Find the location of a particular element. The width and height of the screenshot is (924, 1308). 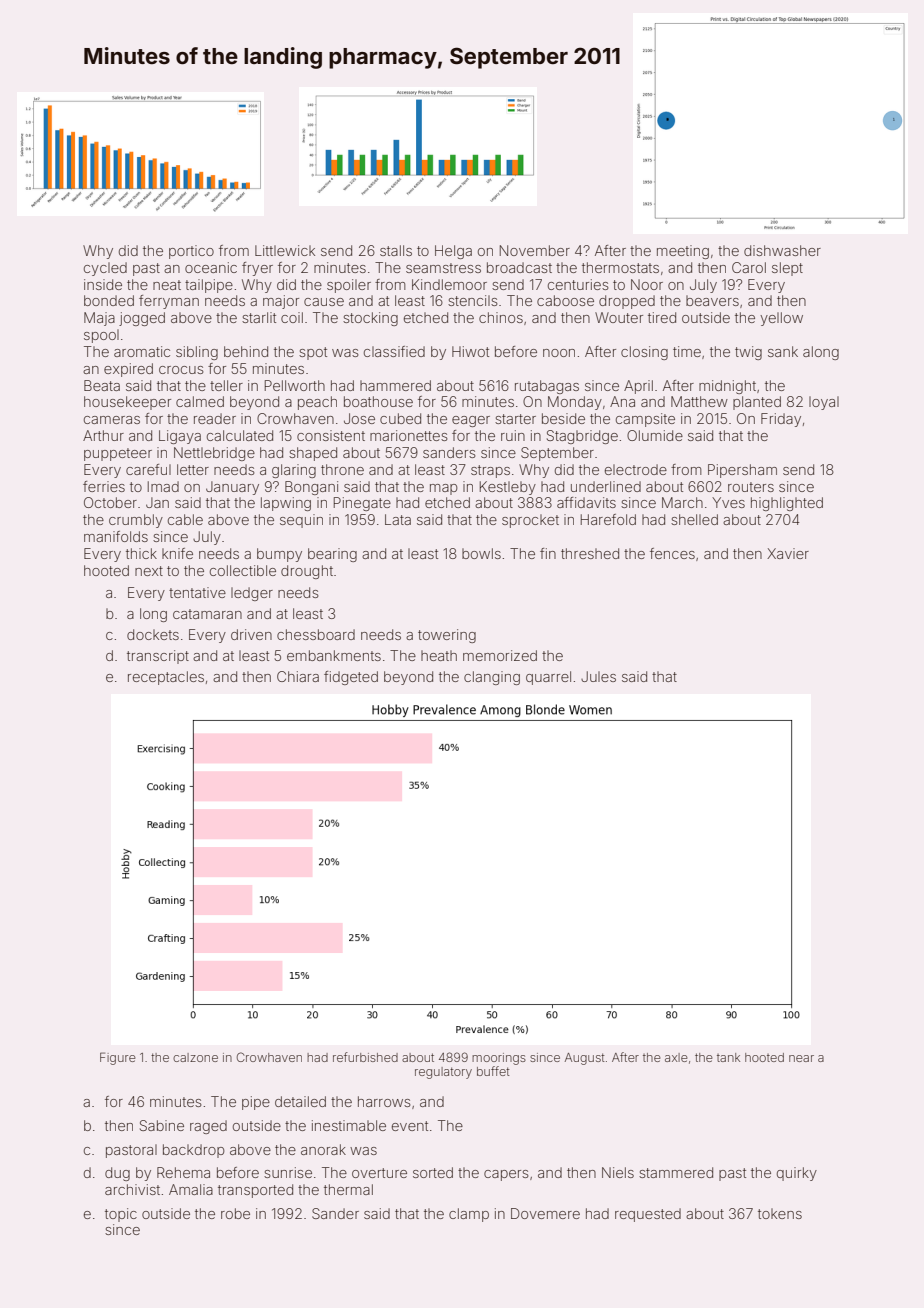

Xavier is located at coordinates (788, 553).
